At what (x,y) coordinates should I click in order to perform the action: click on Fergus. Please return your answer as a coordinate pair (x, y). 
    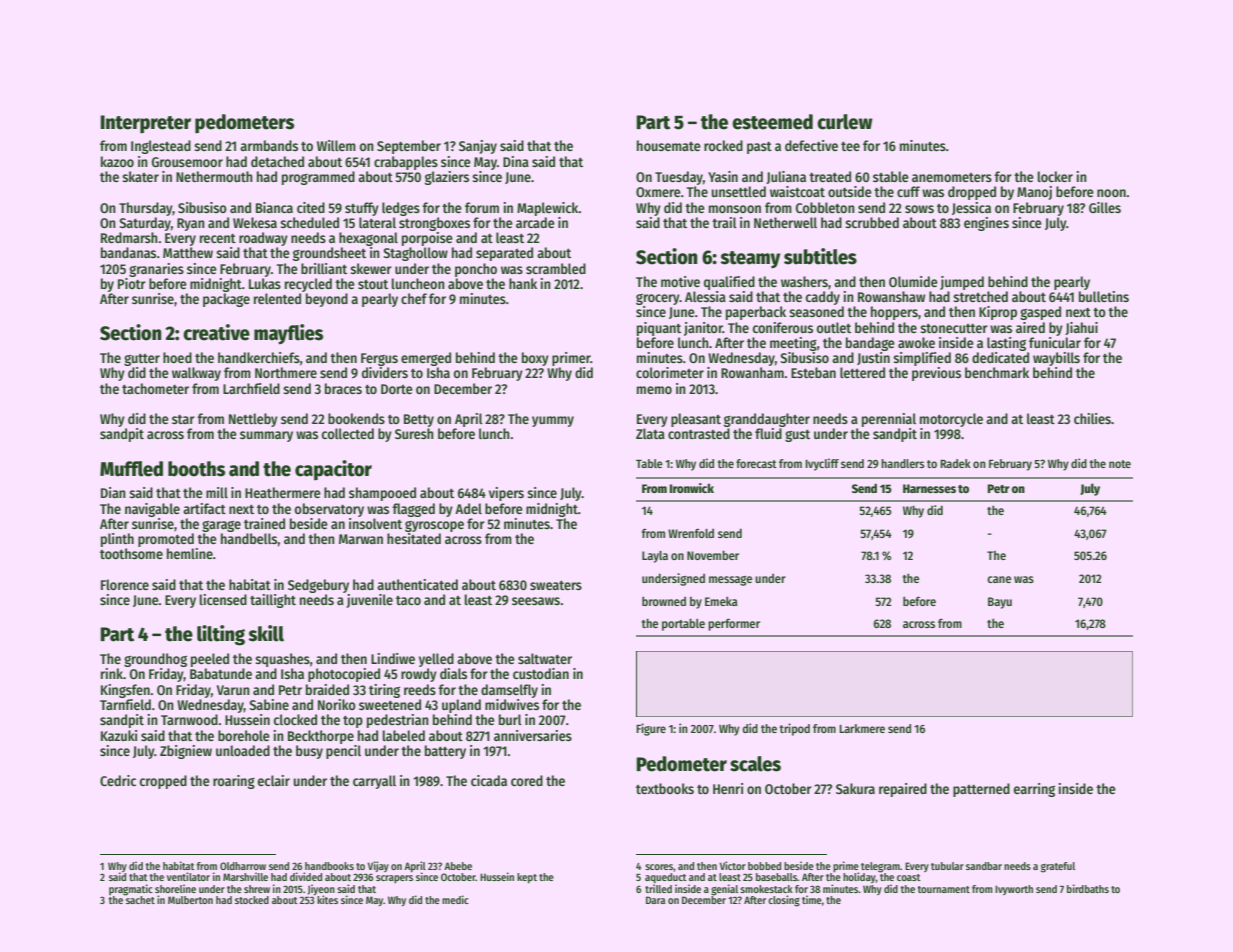
    Looking at the image, I should click on (379, 359).
